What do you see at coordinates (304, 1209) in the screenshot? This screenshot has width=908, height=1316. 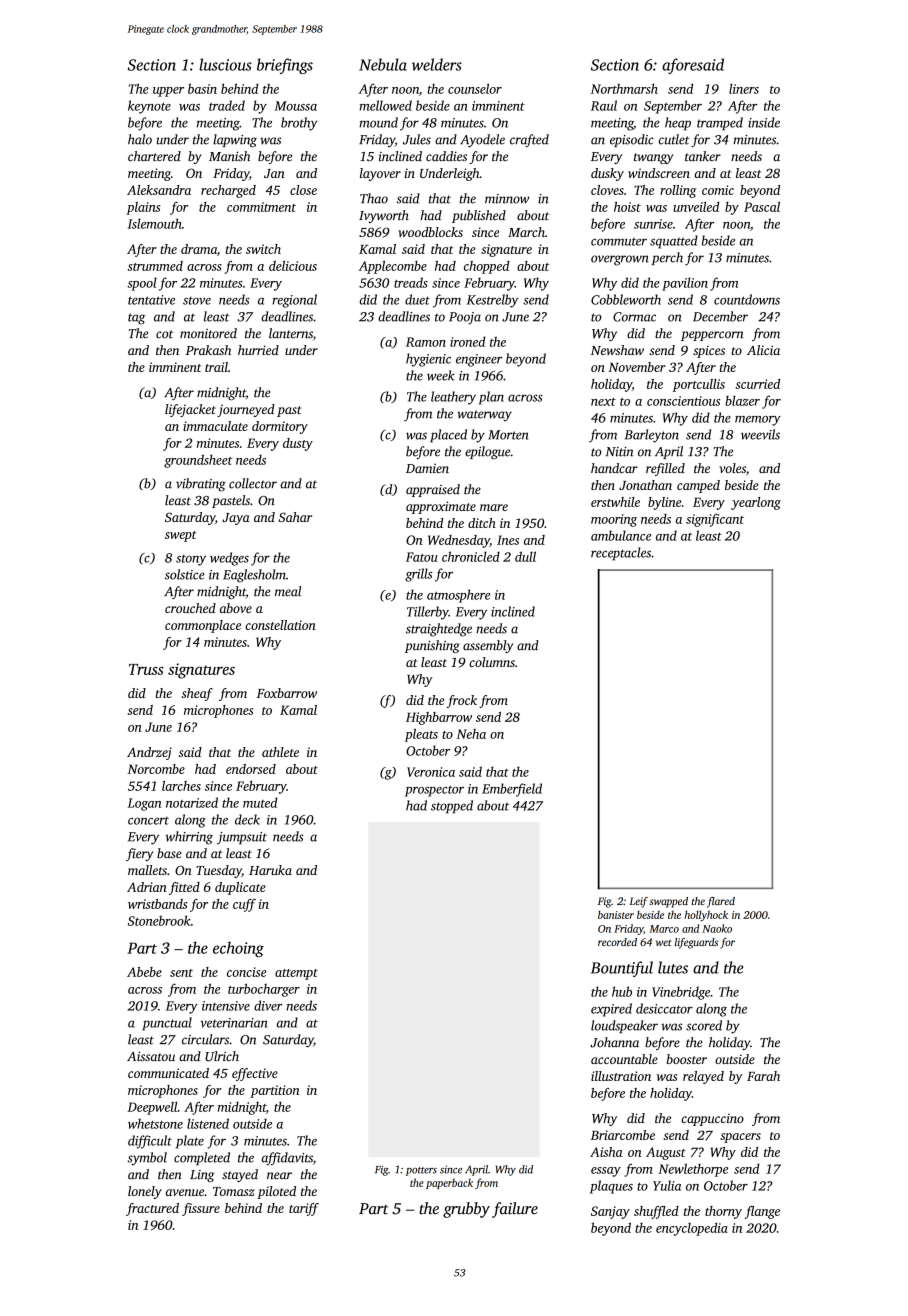 I see `tariff` at bounding box center [304, 1209].
